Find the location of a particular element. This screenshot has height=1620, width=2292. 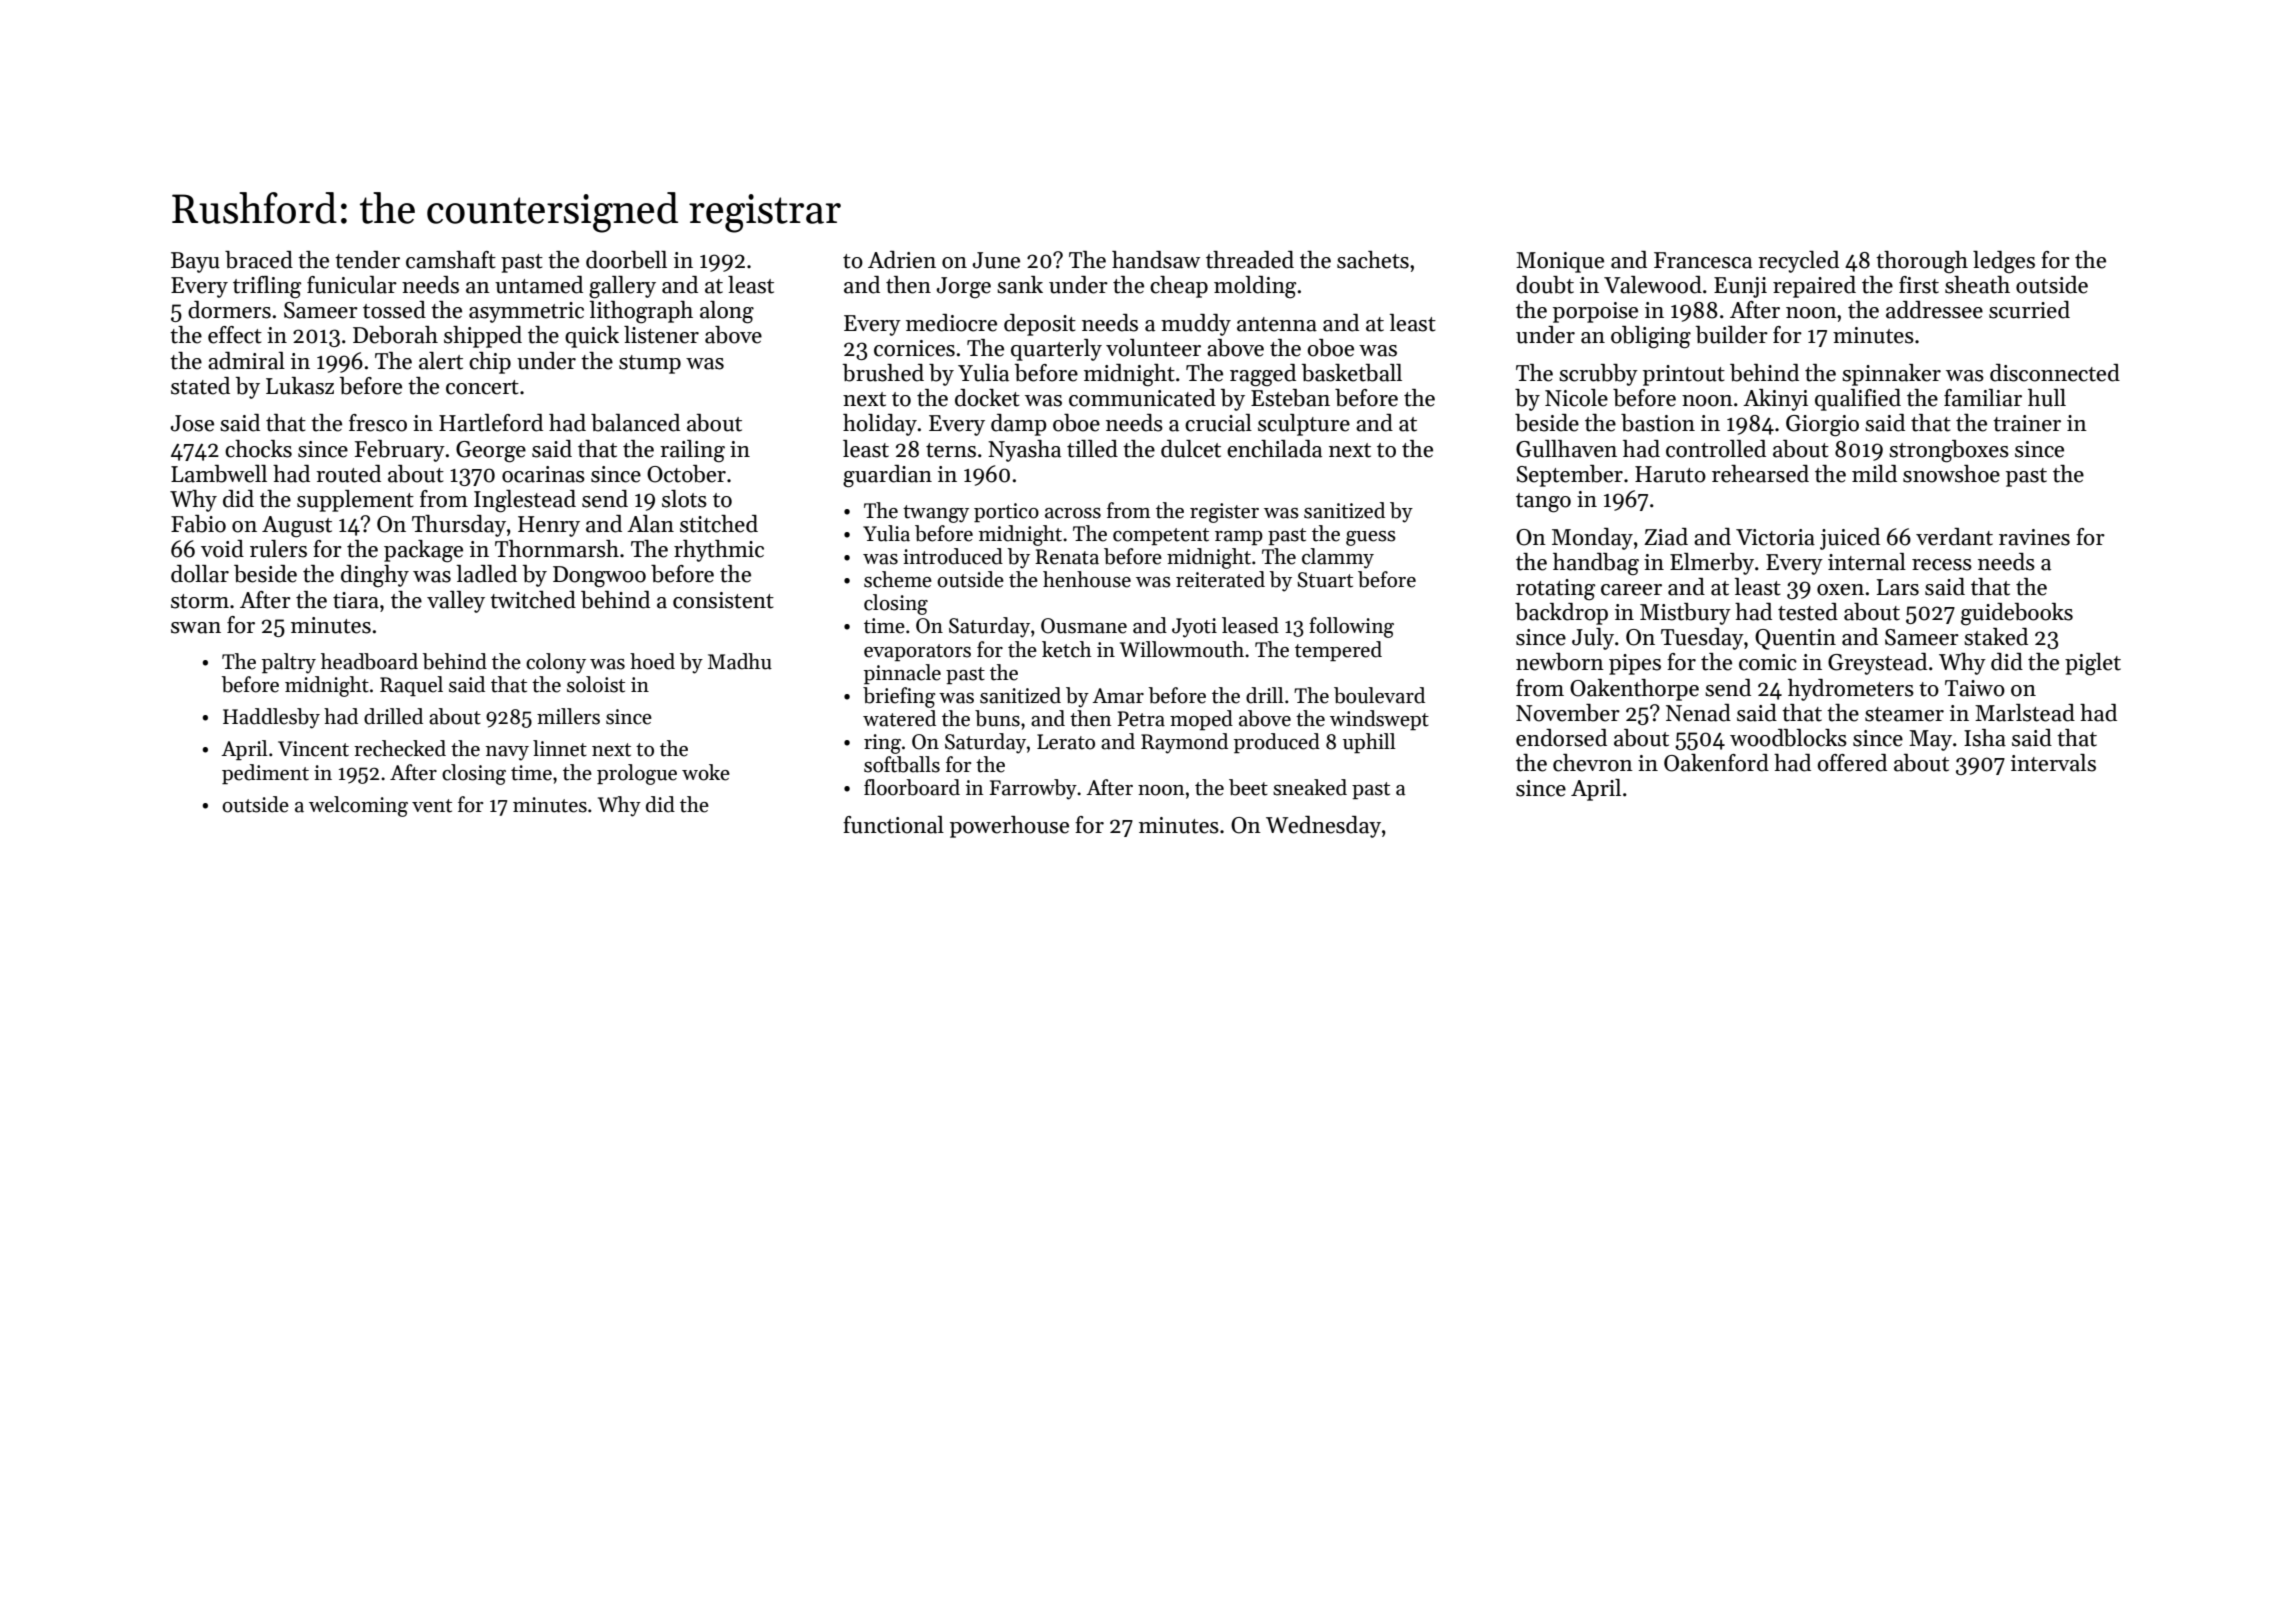

mild is located at coordinates (1874, 474).
